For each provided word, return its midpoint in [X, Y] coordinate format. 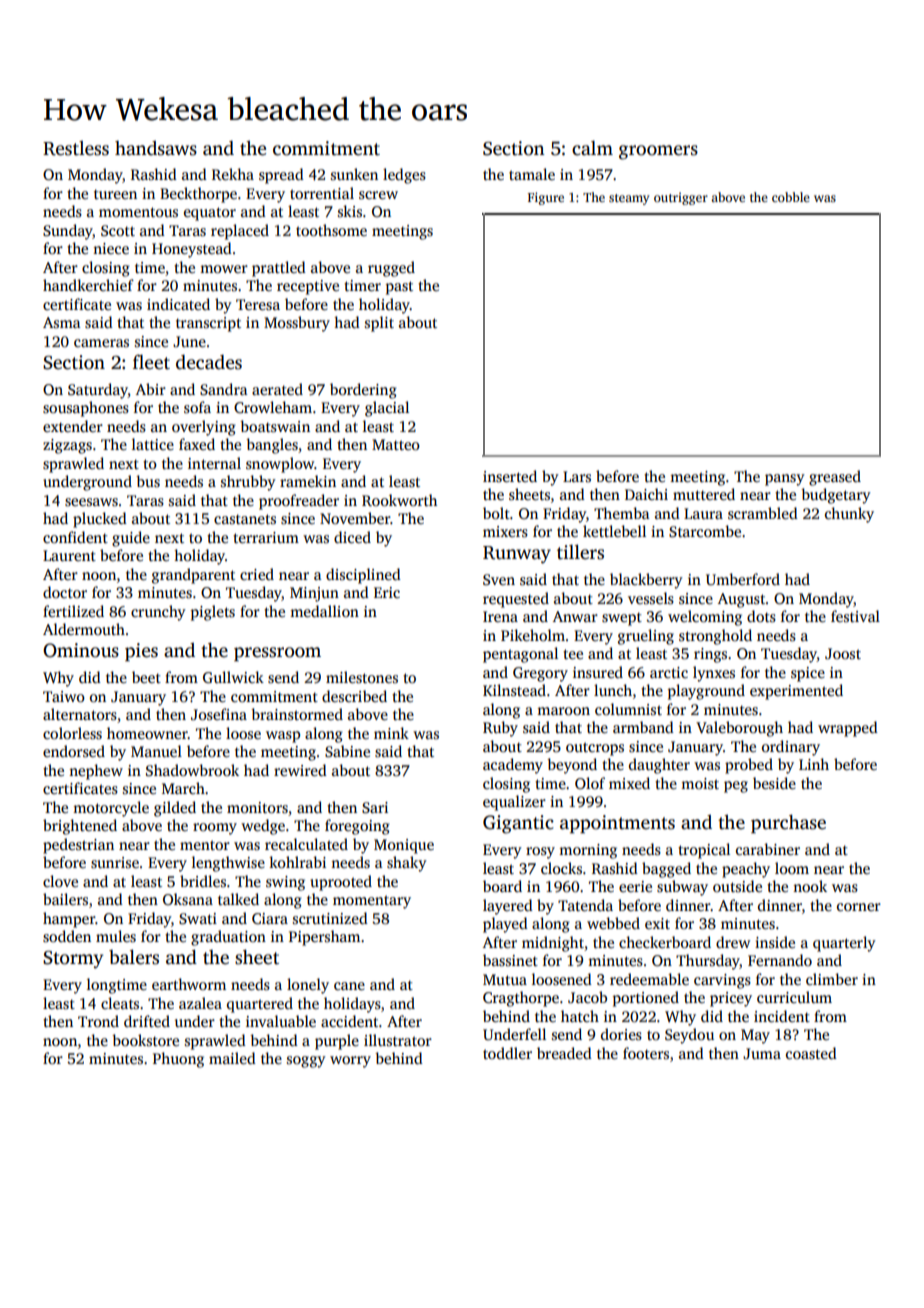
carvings [722, 981]
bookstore [145, 1040]
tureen [115, 194]
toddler [507, 1053]
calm [592, 148]
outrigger [681, 198]
